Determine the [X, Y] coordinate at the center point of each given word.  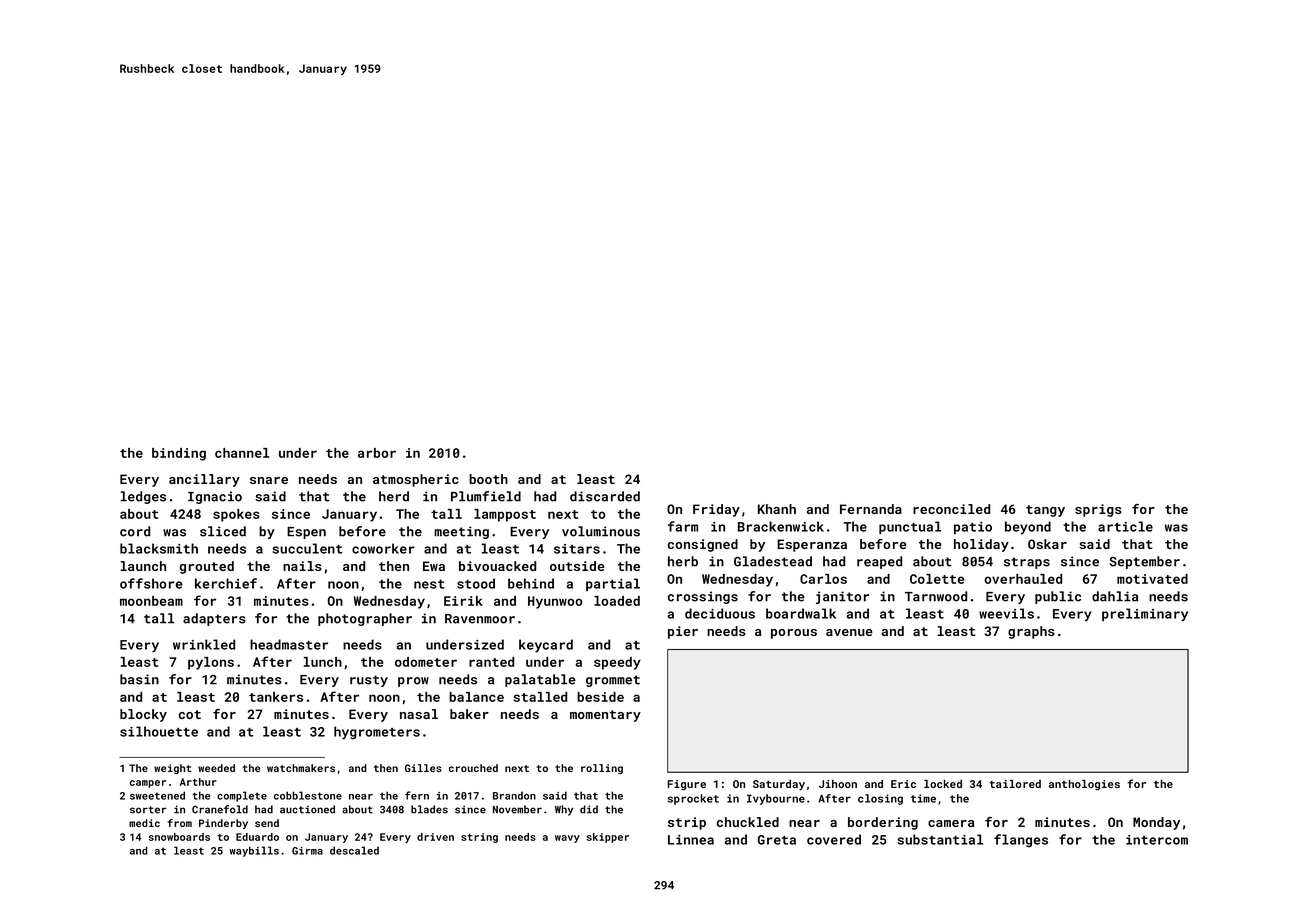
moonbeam [151, 601]
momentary [605, 716]
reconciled [951, 509]
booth [488, 479]
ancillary [204, 480]
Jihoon [838, 784]
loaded [617, 601]
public [1058, 597]
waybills [254, 851]
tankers [276, 697]
